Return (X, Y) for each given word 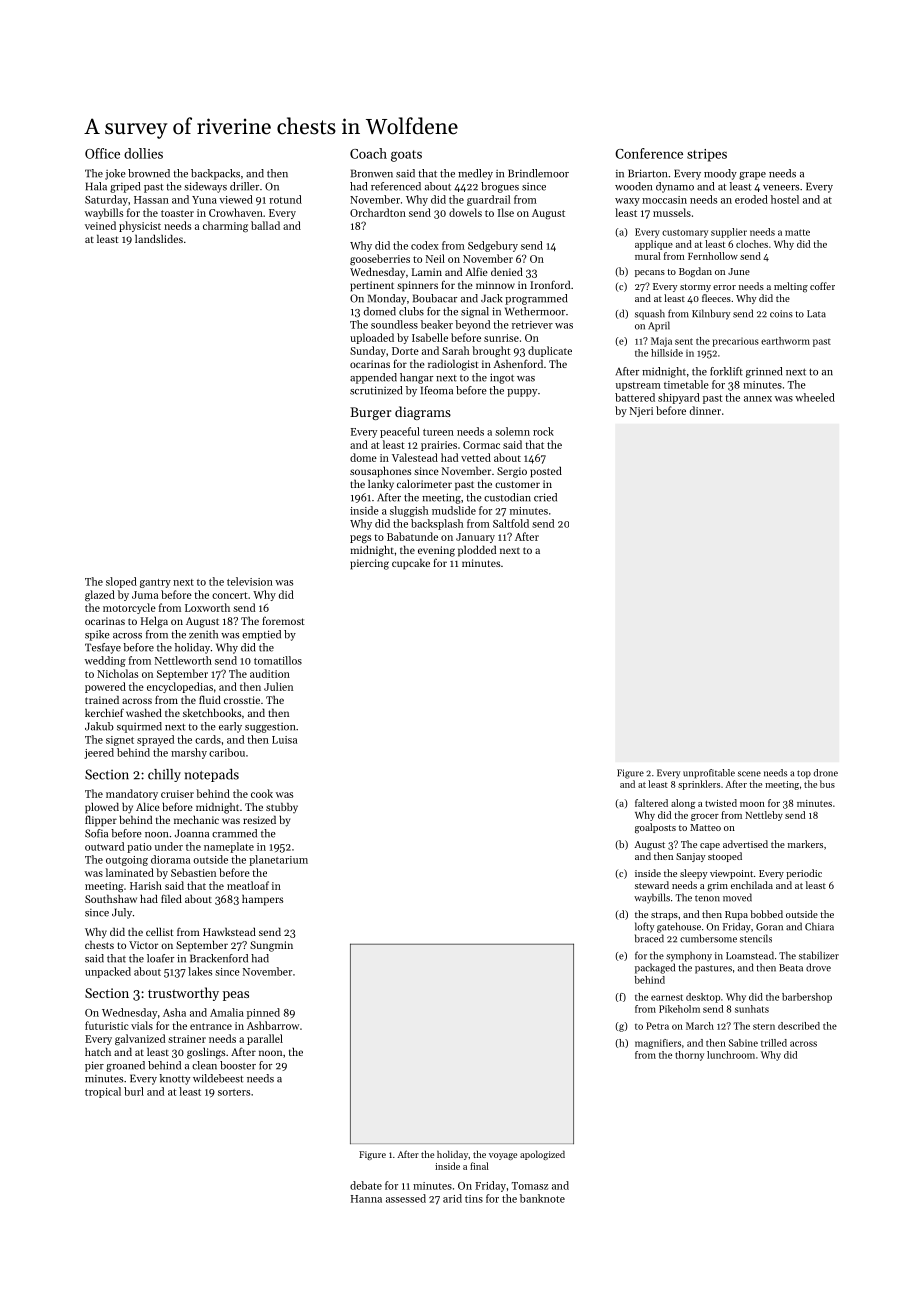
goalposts (655, 828)
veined (100, 225)
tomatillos (278, 660)
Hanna (366, 1199)
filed (171, 898)
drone (826, 773)
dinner (705, 410)
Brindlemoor (538, 173)
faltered (651, 803)
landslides (159, 238)
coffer (822, 286)
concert (230, 595)
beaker (437, 324)
